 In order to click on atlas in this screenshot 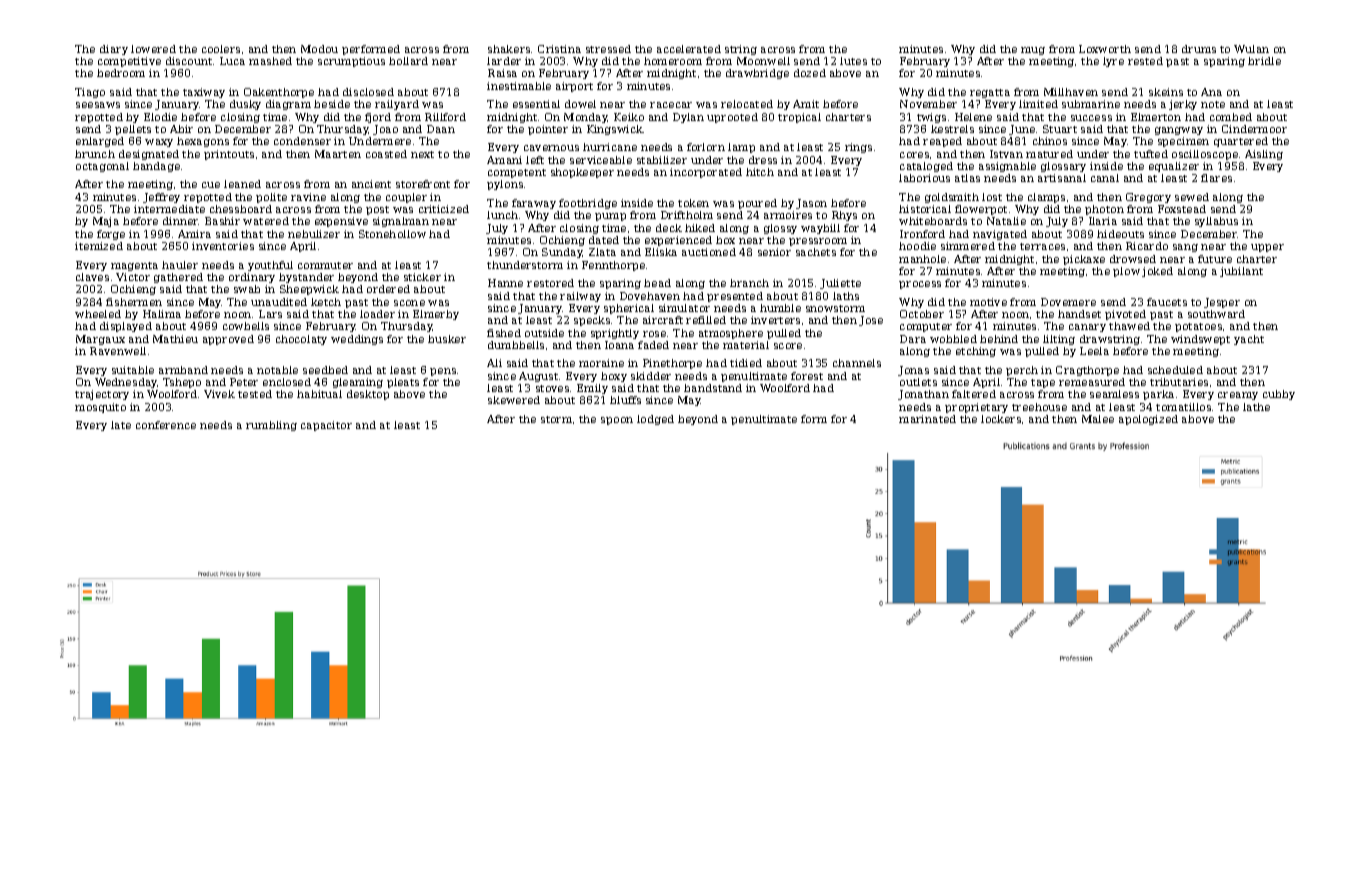, I will do `click(967, 178)`.
